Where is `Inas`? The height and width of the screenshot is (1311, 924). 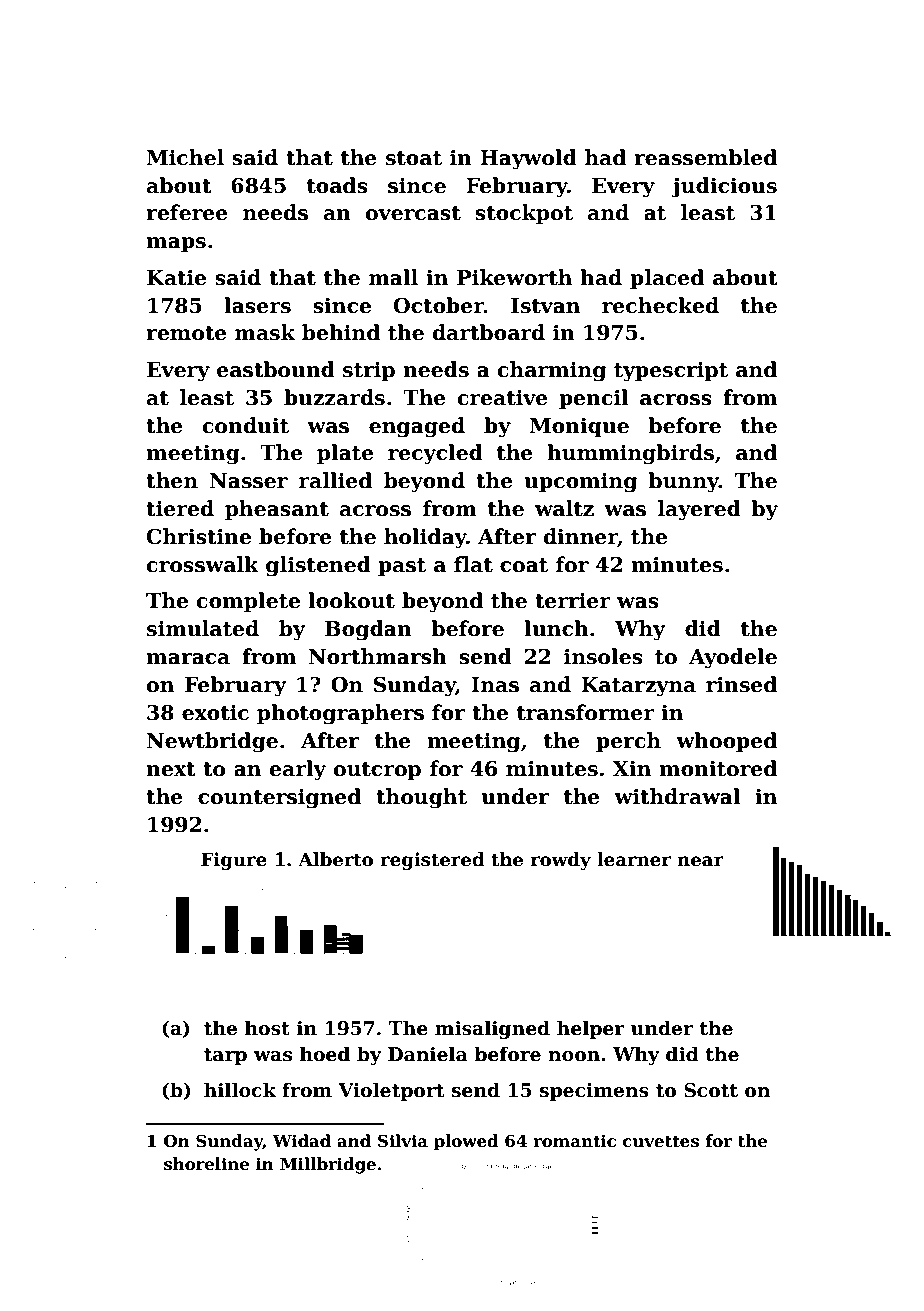
Inas is located at coordinates (495, 685).
